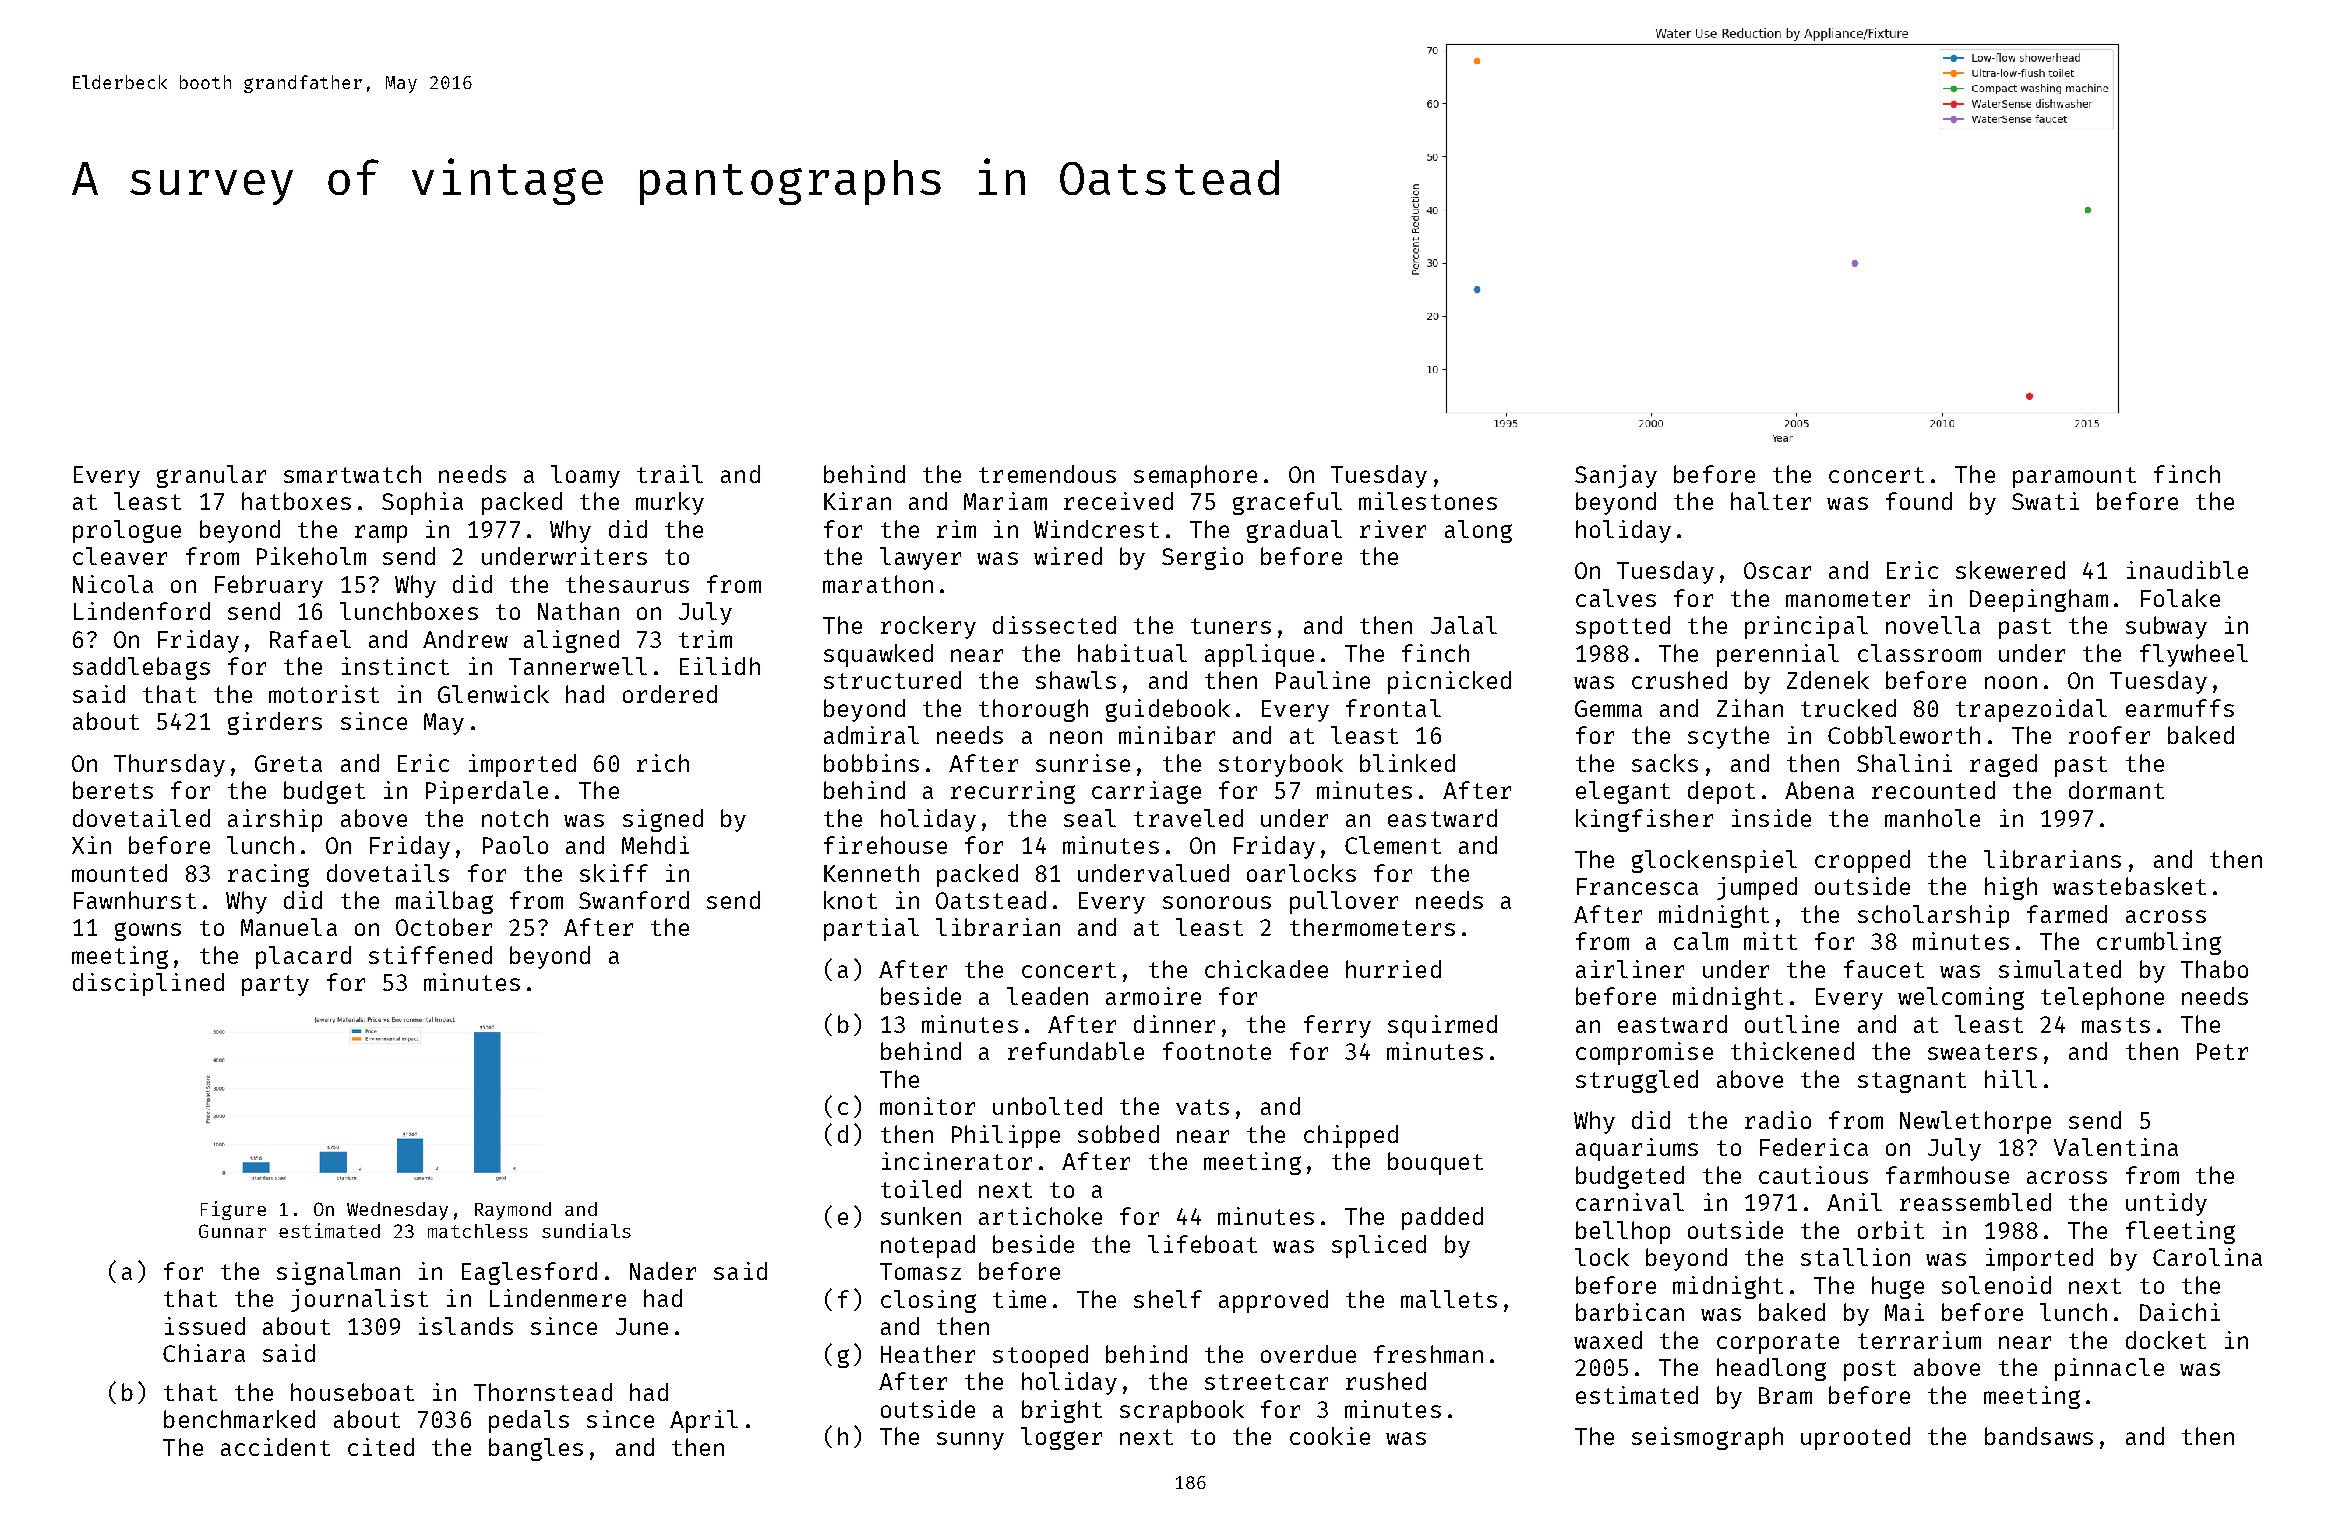 This screenshot has height=1519, width=2348. Describe the element at coordinates (1076, 1051) in the screenshot. I see `refundable` at that location.
